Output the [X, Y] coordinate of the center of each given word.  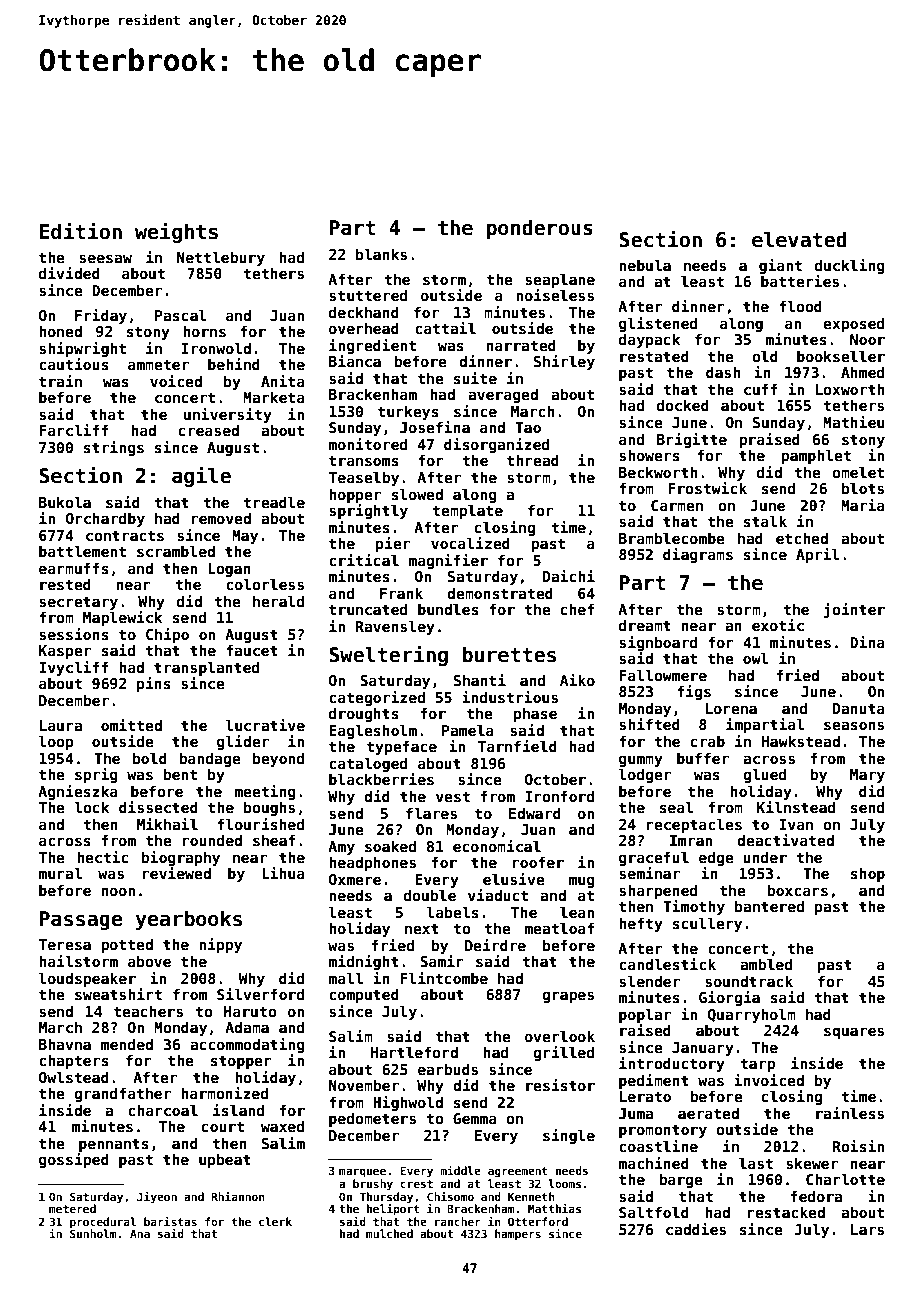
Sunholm [93, 1233]
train [60, 381]
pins [154, 684]
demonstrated [500, 593]
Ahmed [862, 372]
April [818, 555]
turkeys [408, 412]
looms [565, 1183]
